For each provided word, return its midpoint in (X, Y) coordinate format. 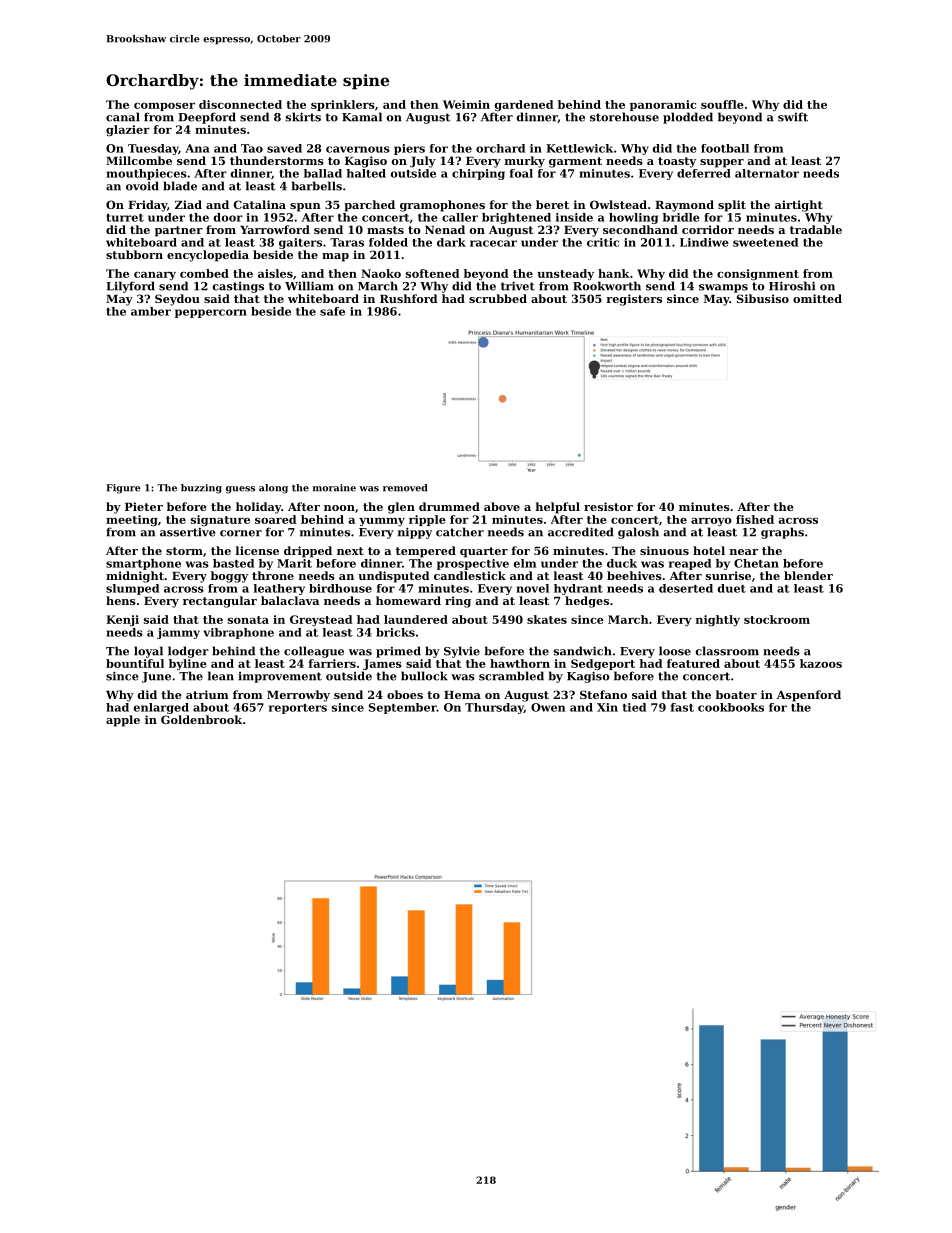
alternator (767, 173)
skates (547, 619)
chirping (478, 174)
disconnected (240, 104)
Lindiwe (704, 242)
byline (188, 664)
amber (151, 311)
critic (603, 242)
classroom (727, 651)
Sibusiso (763, 298)
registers (634, 300)
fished (755, 519)
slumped (132, 589)
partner (179, 231)
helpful (558, 508)
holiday (258, 508)
